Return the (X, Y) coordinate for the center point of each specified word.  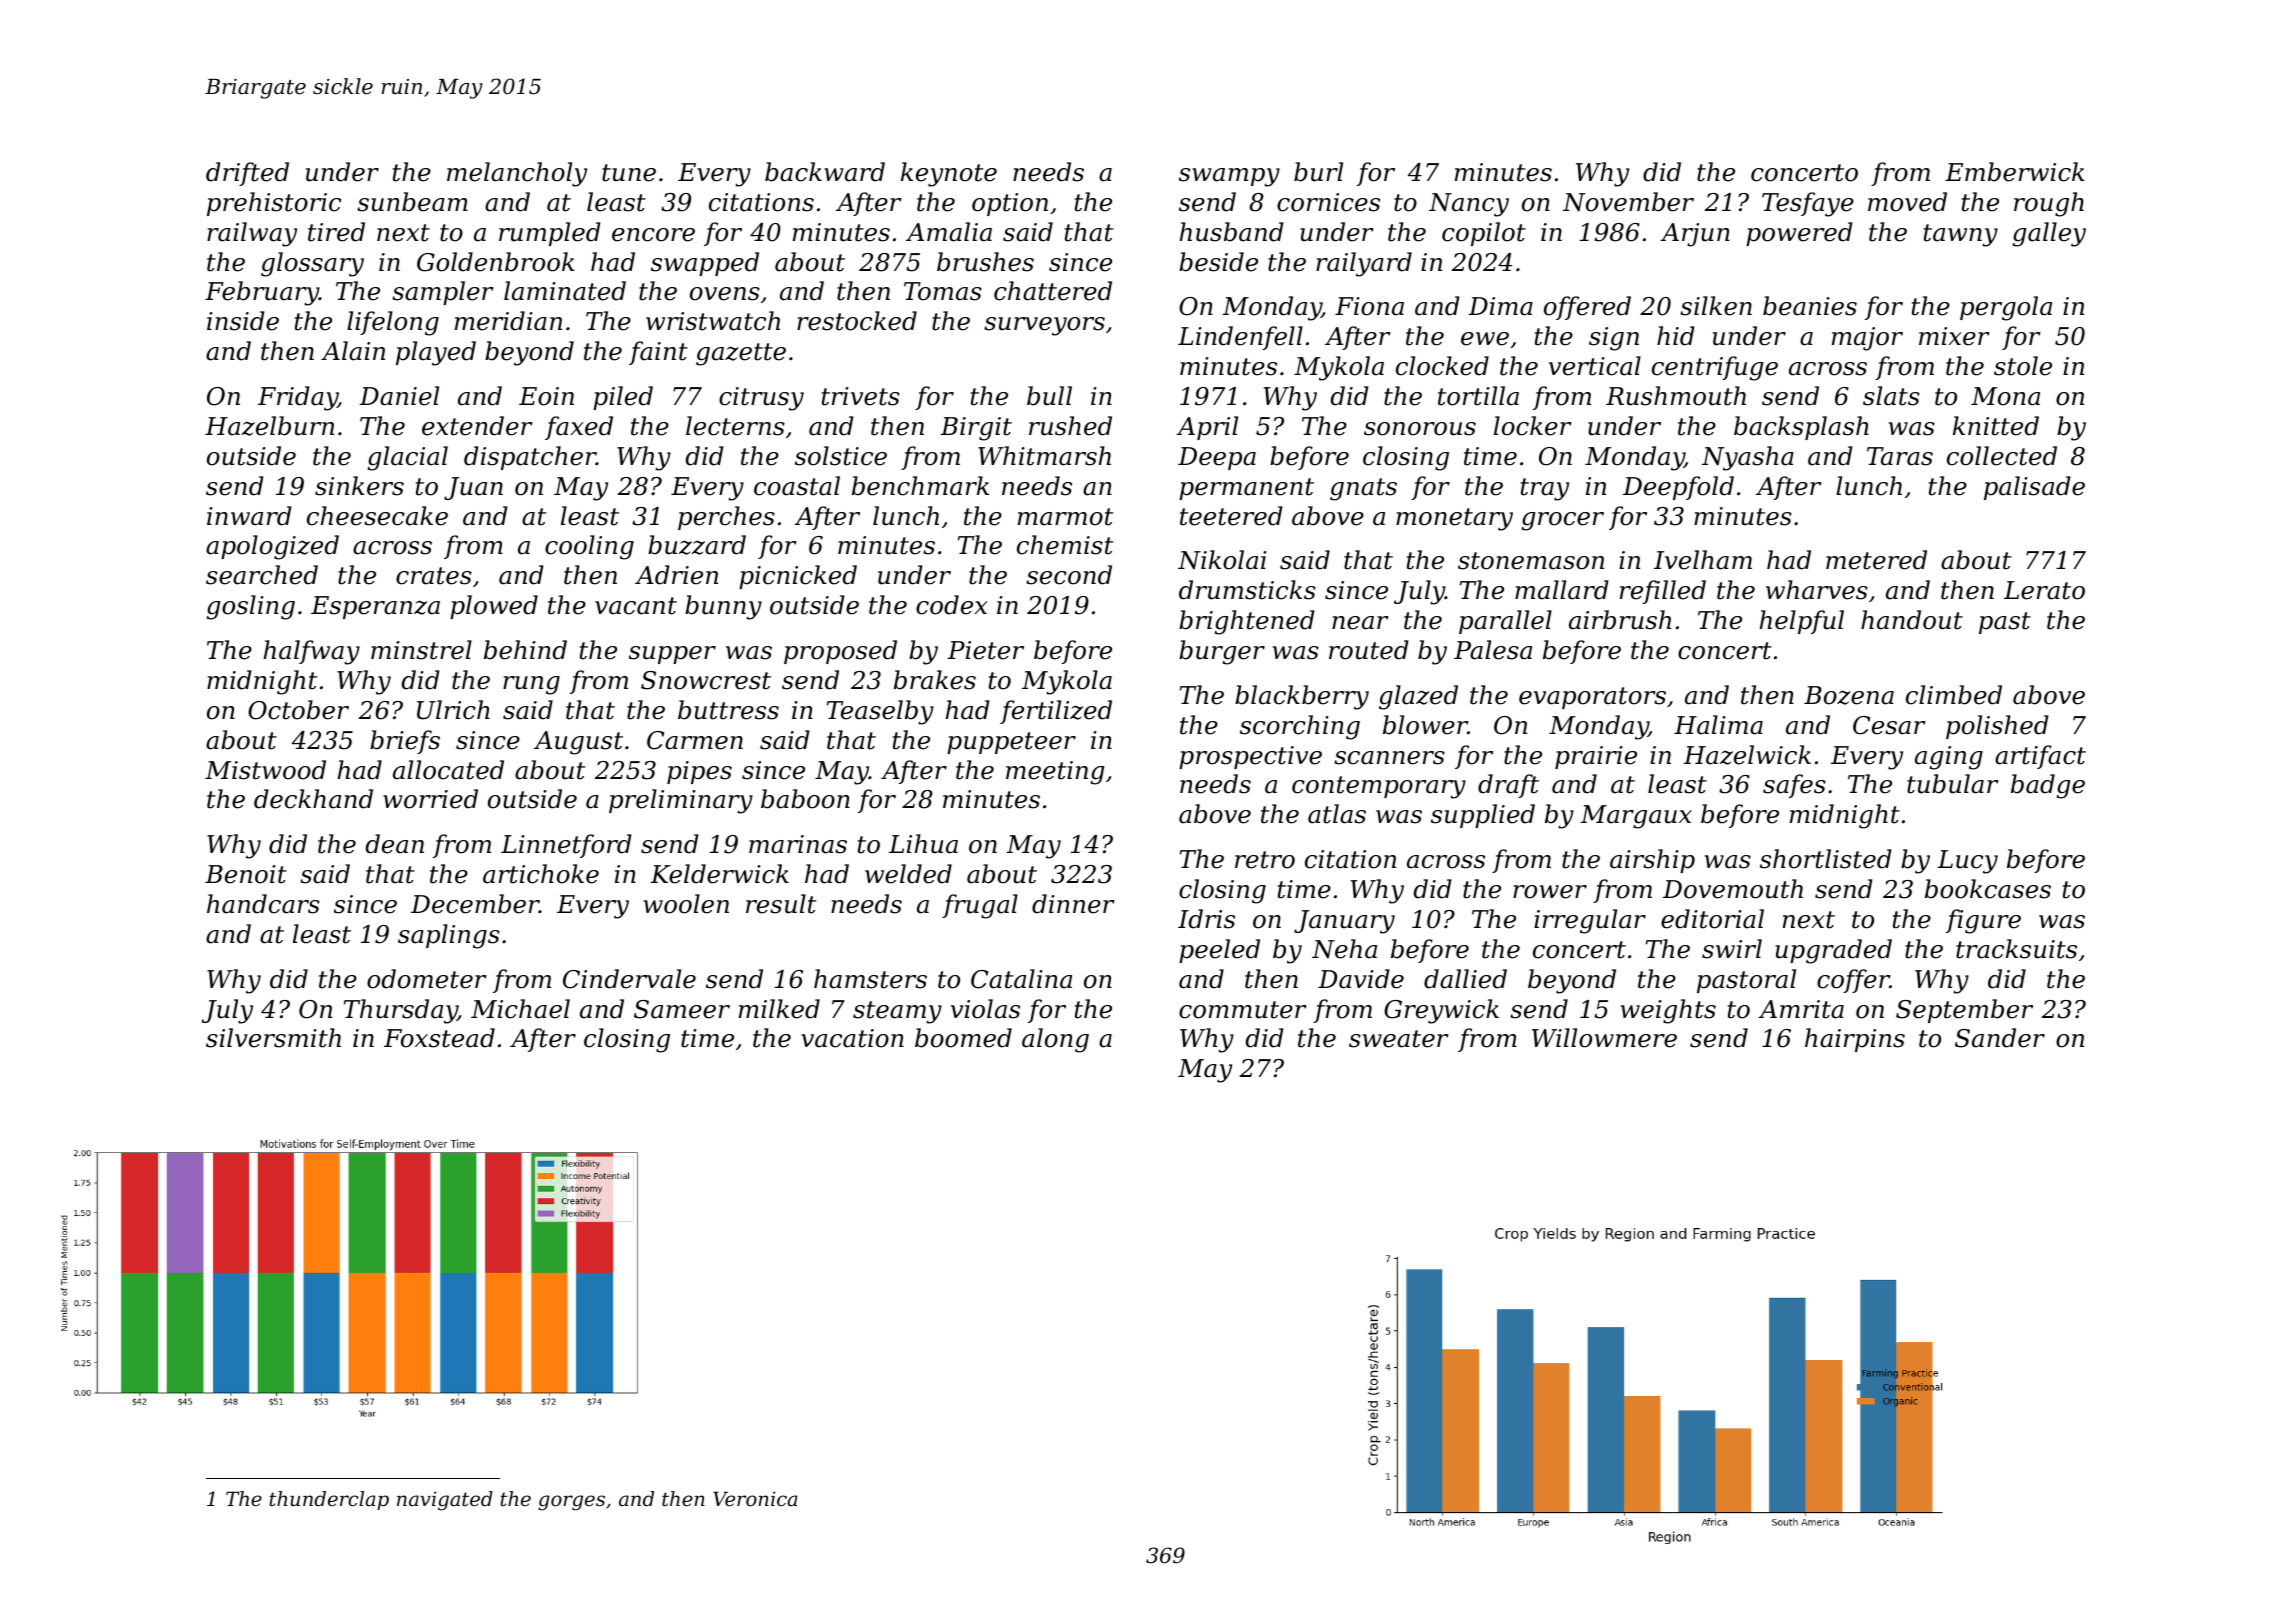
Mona (2005, 396)
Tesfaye (1808, 204)
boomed (963, 1038)
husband (1231, 232)
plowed (494, 607)
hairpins (1855, 1040)
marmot (1065, 517)
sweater (1399, 1039)
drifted (247, 174)
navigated (445, 1501)
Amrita (1801, 1009)
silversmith (273, 1038)
